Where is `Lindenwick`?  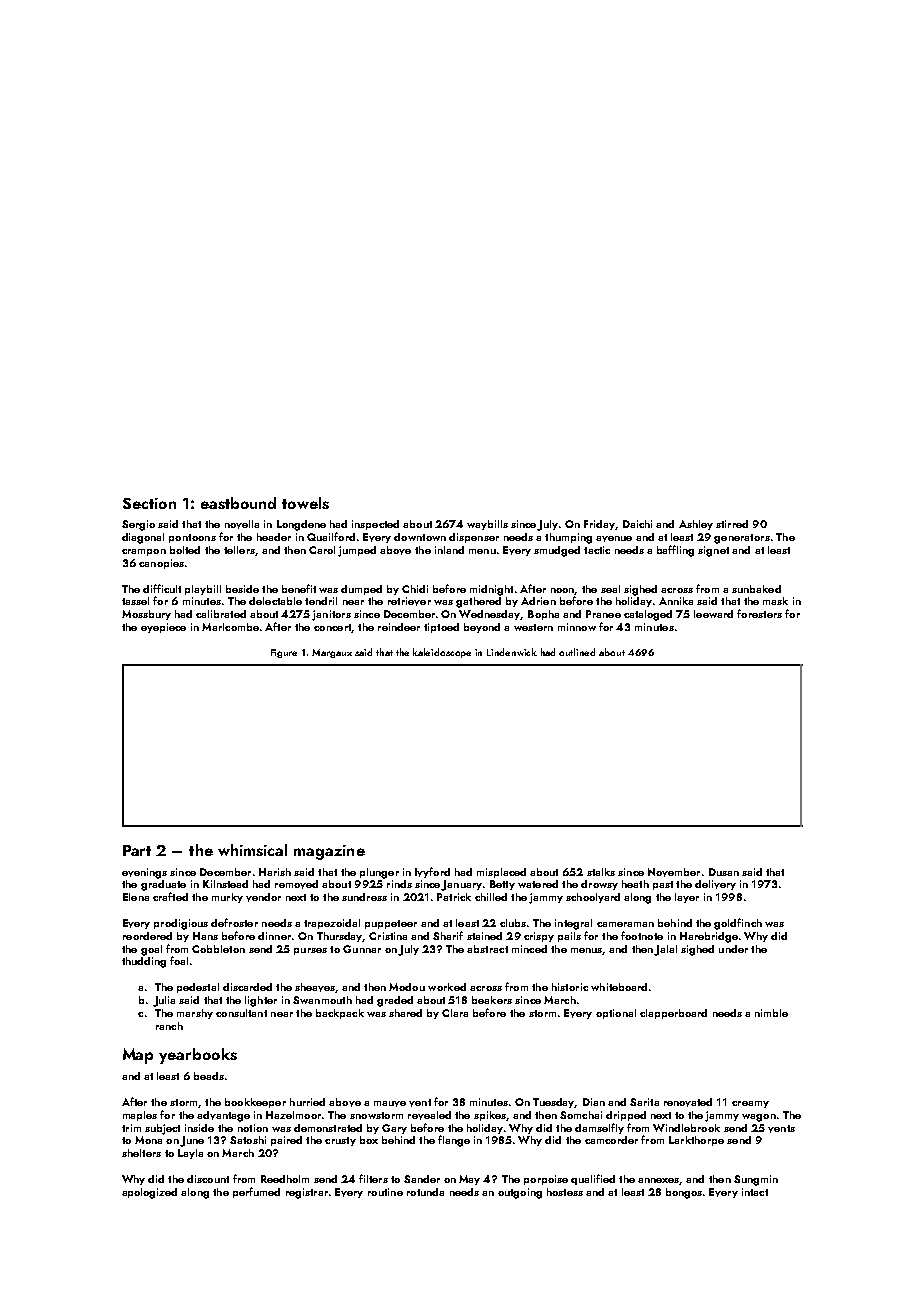
Lindenwick is located at coordinates (512, 652).
